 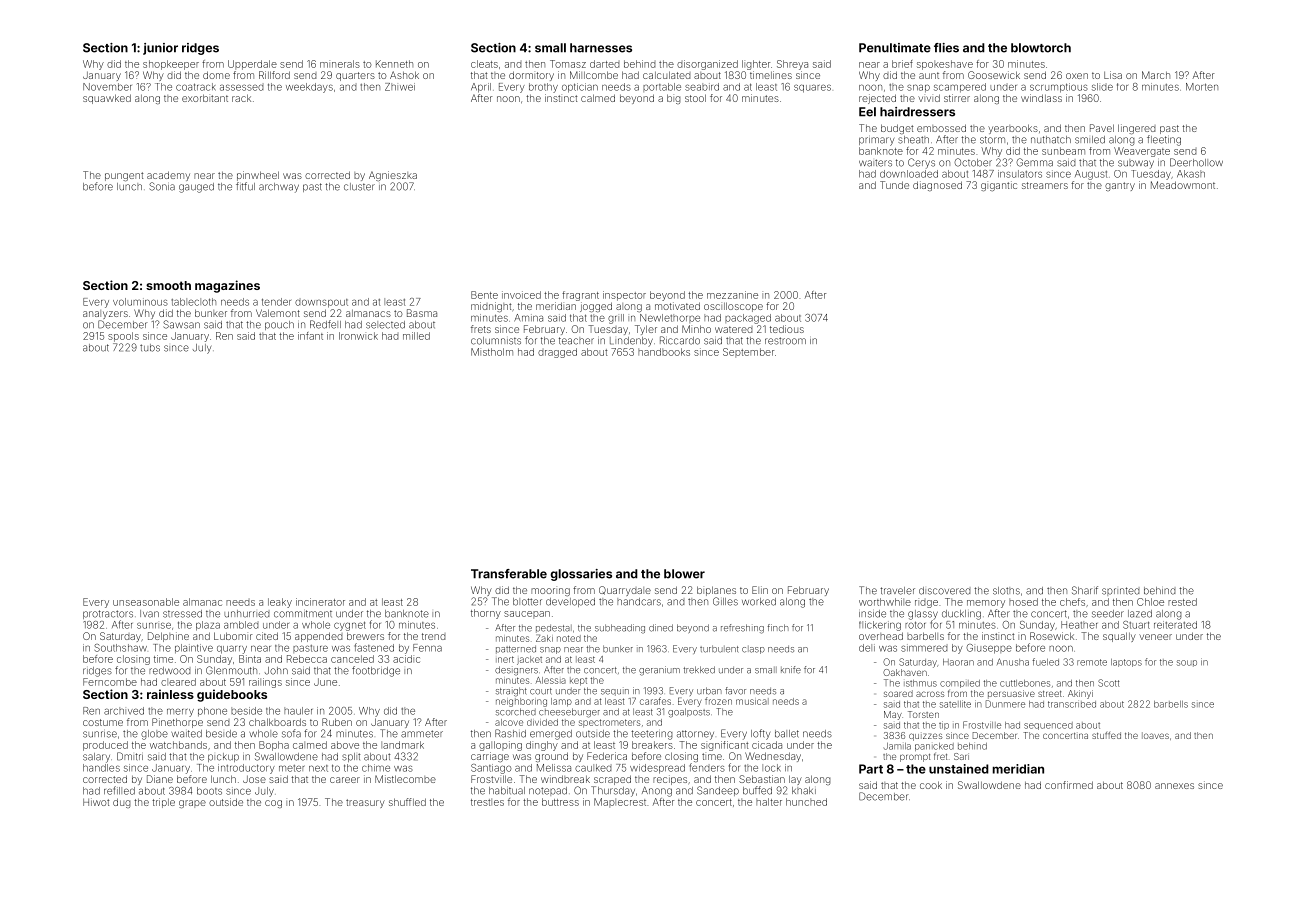 I want to click on Meadowmont, so click(x=1183, y=185).
